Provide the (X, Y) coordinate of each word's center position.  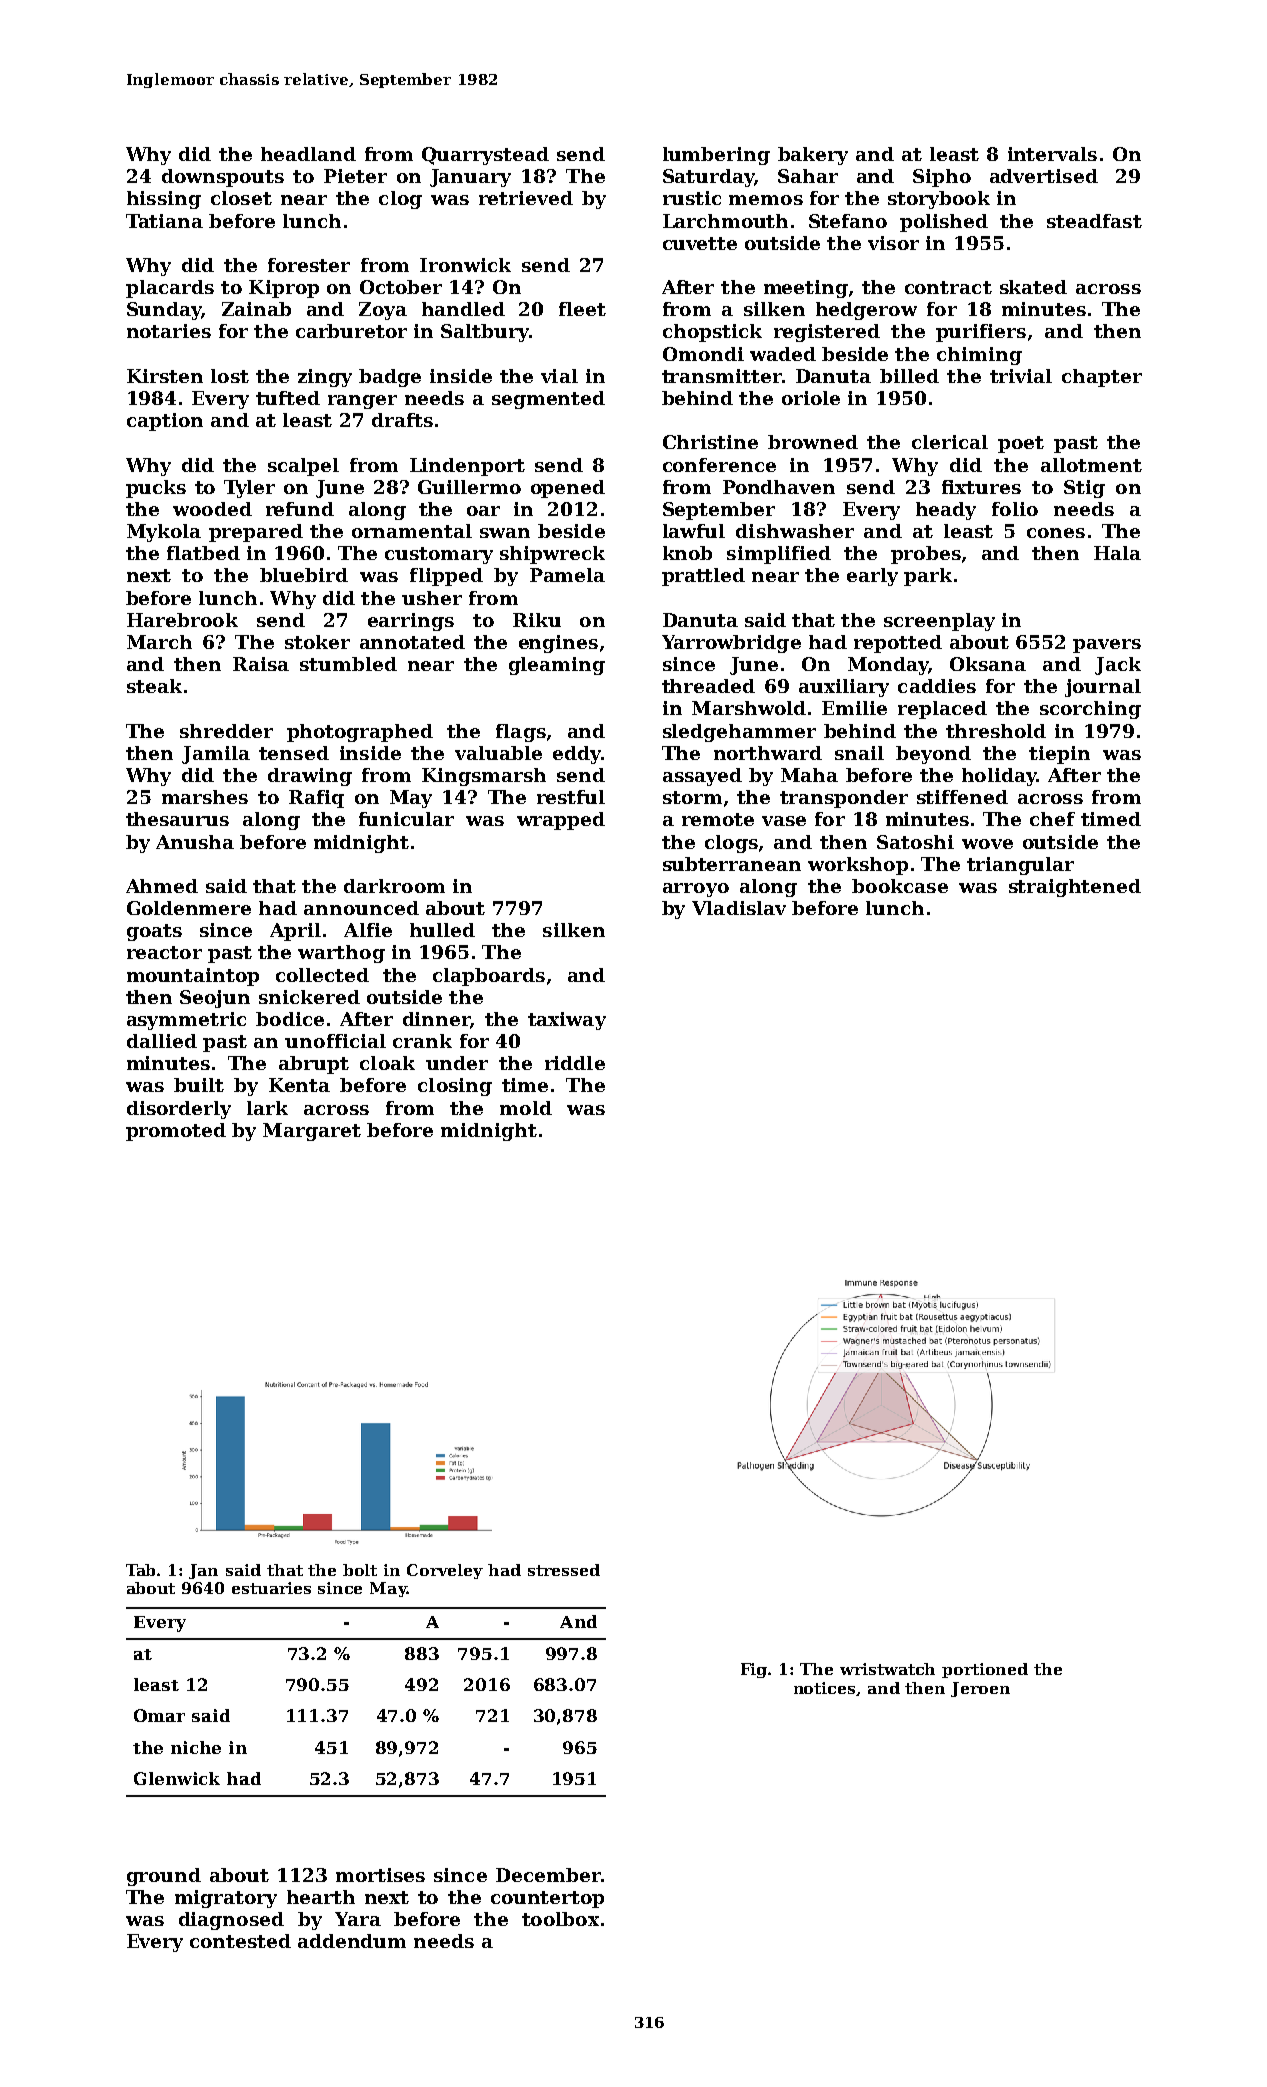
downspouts (223, 178)
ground (164, 1877)
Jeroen (980, 1689)
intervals (1052, 154)
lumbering (716, 156)
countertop (547, 1899)
